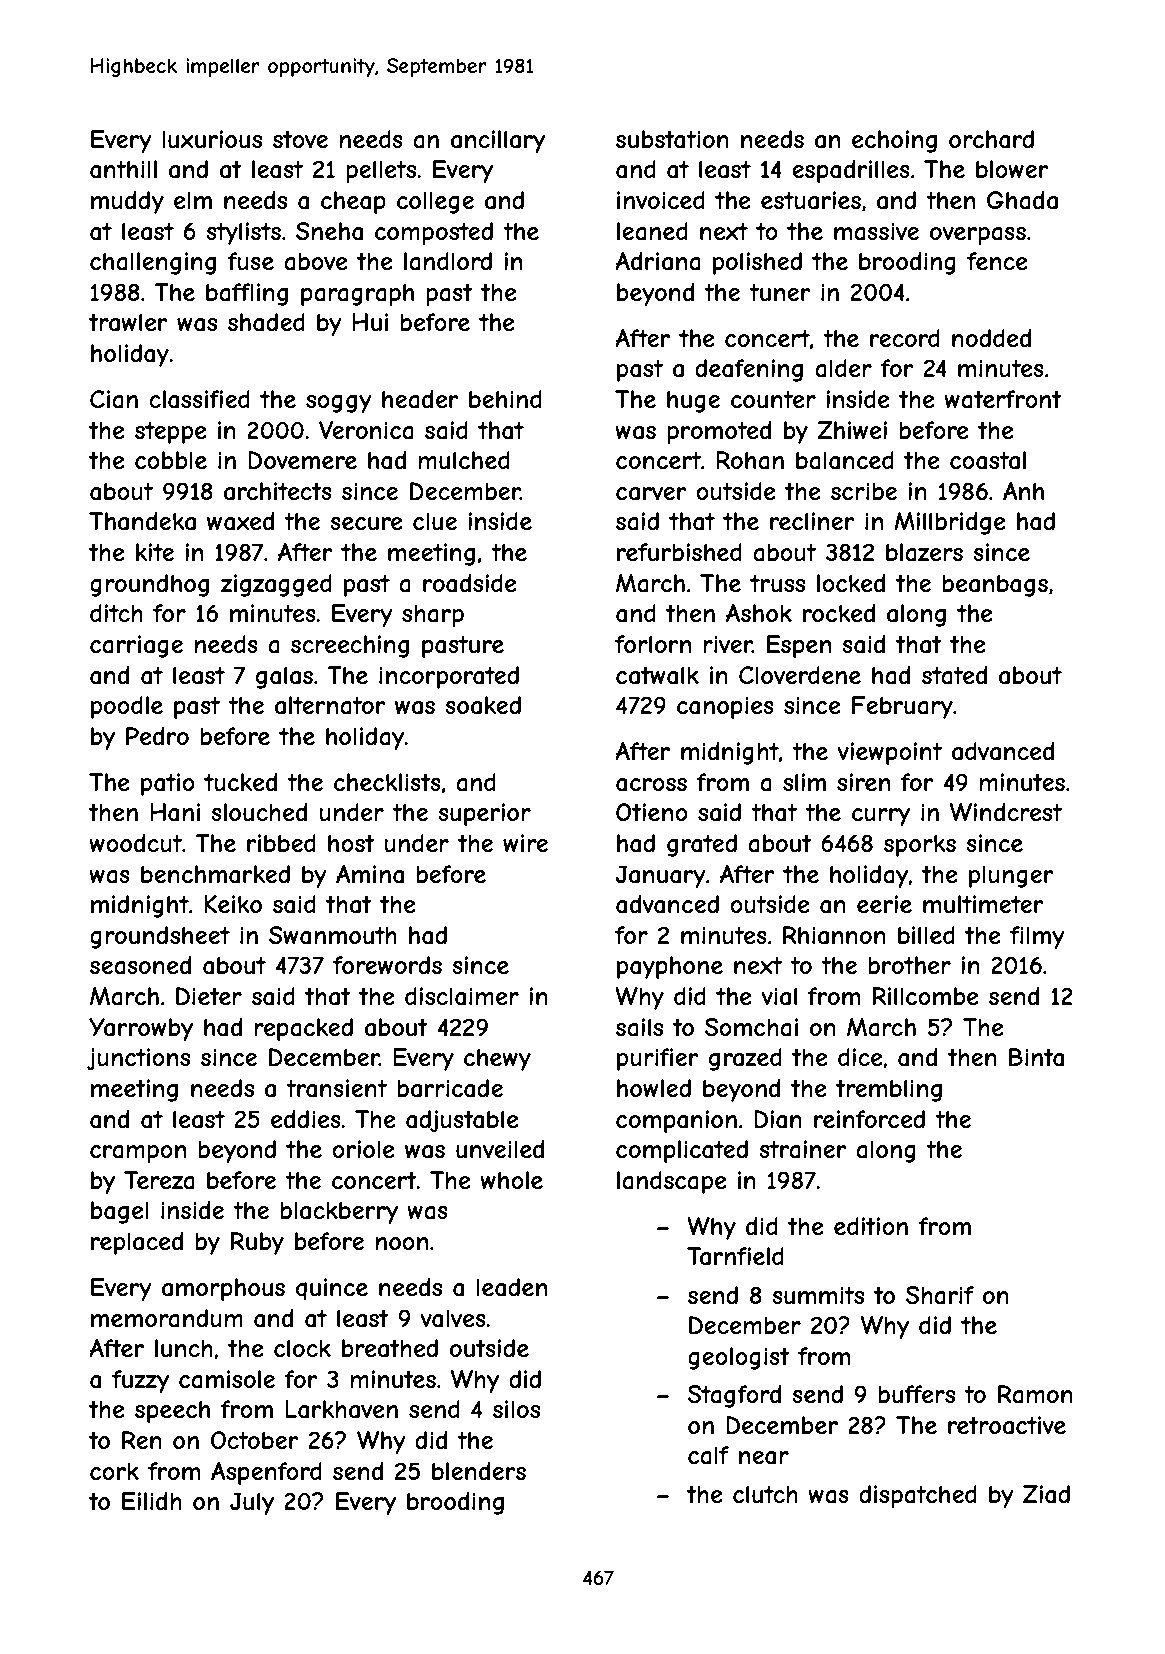 Image resolution: width=1165 pixels, height=1654 pixels. Describe the element at coordinates (765, 1494) in the document. I see `clutch` at that location.
